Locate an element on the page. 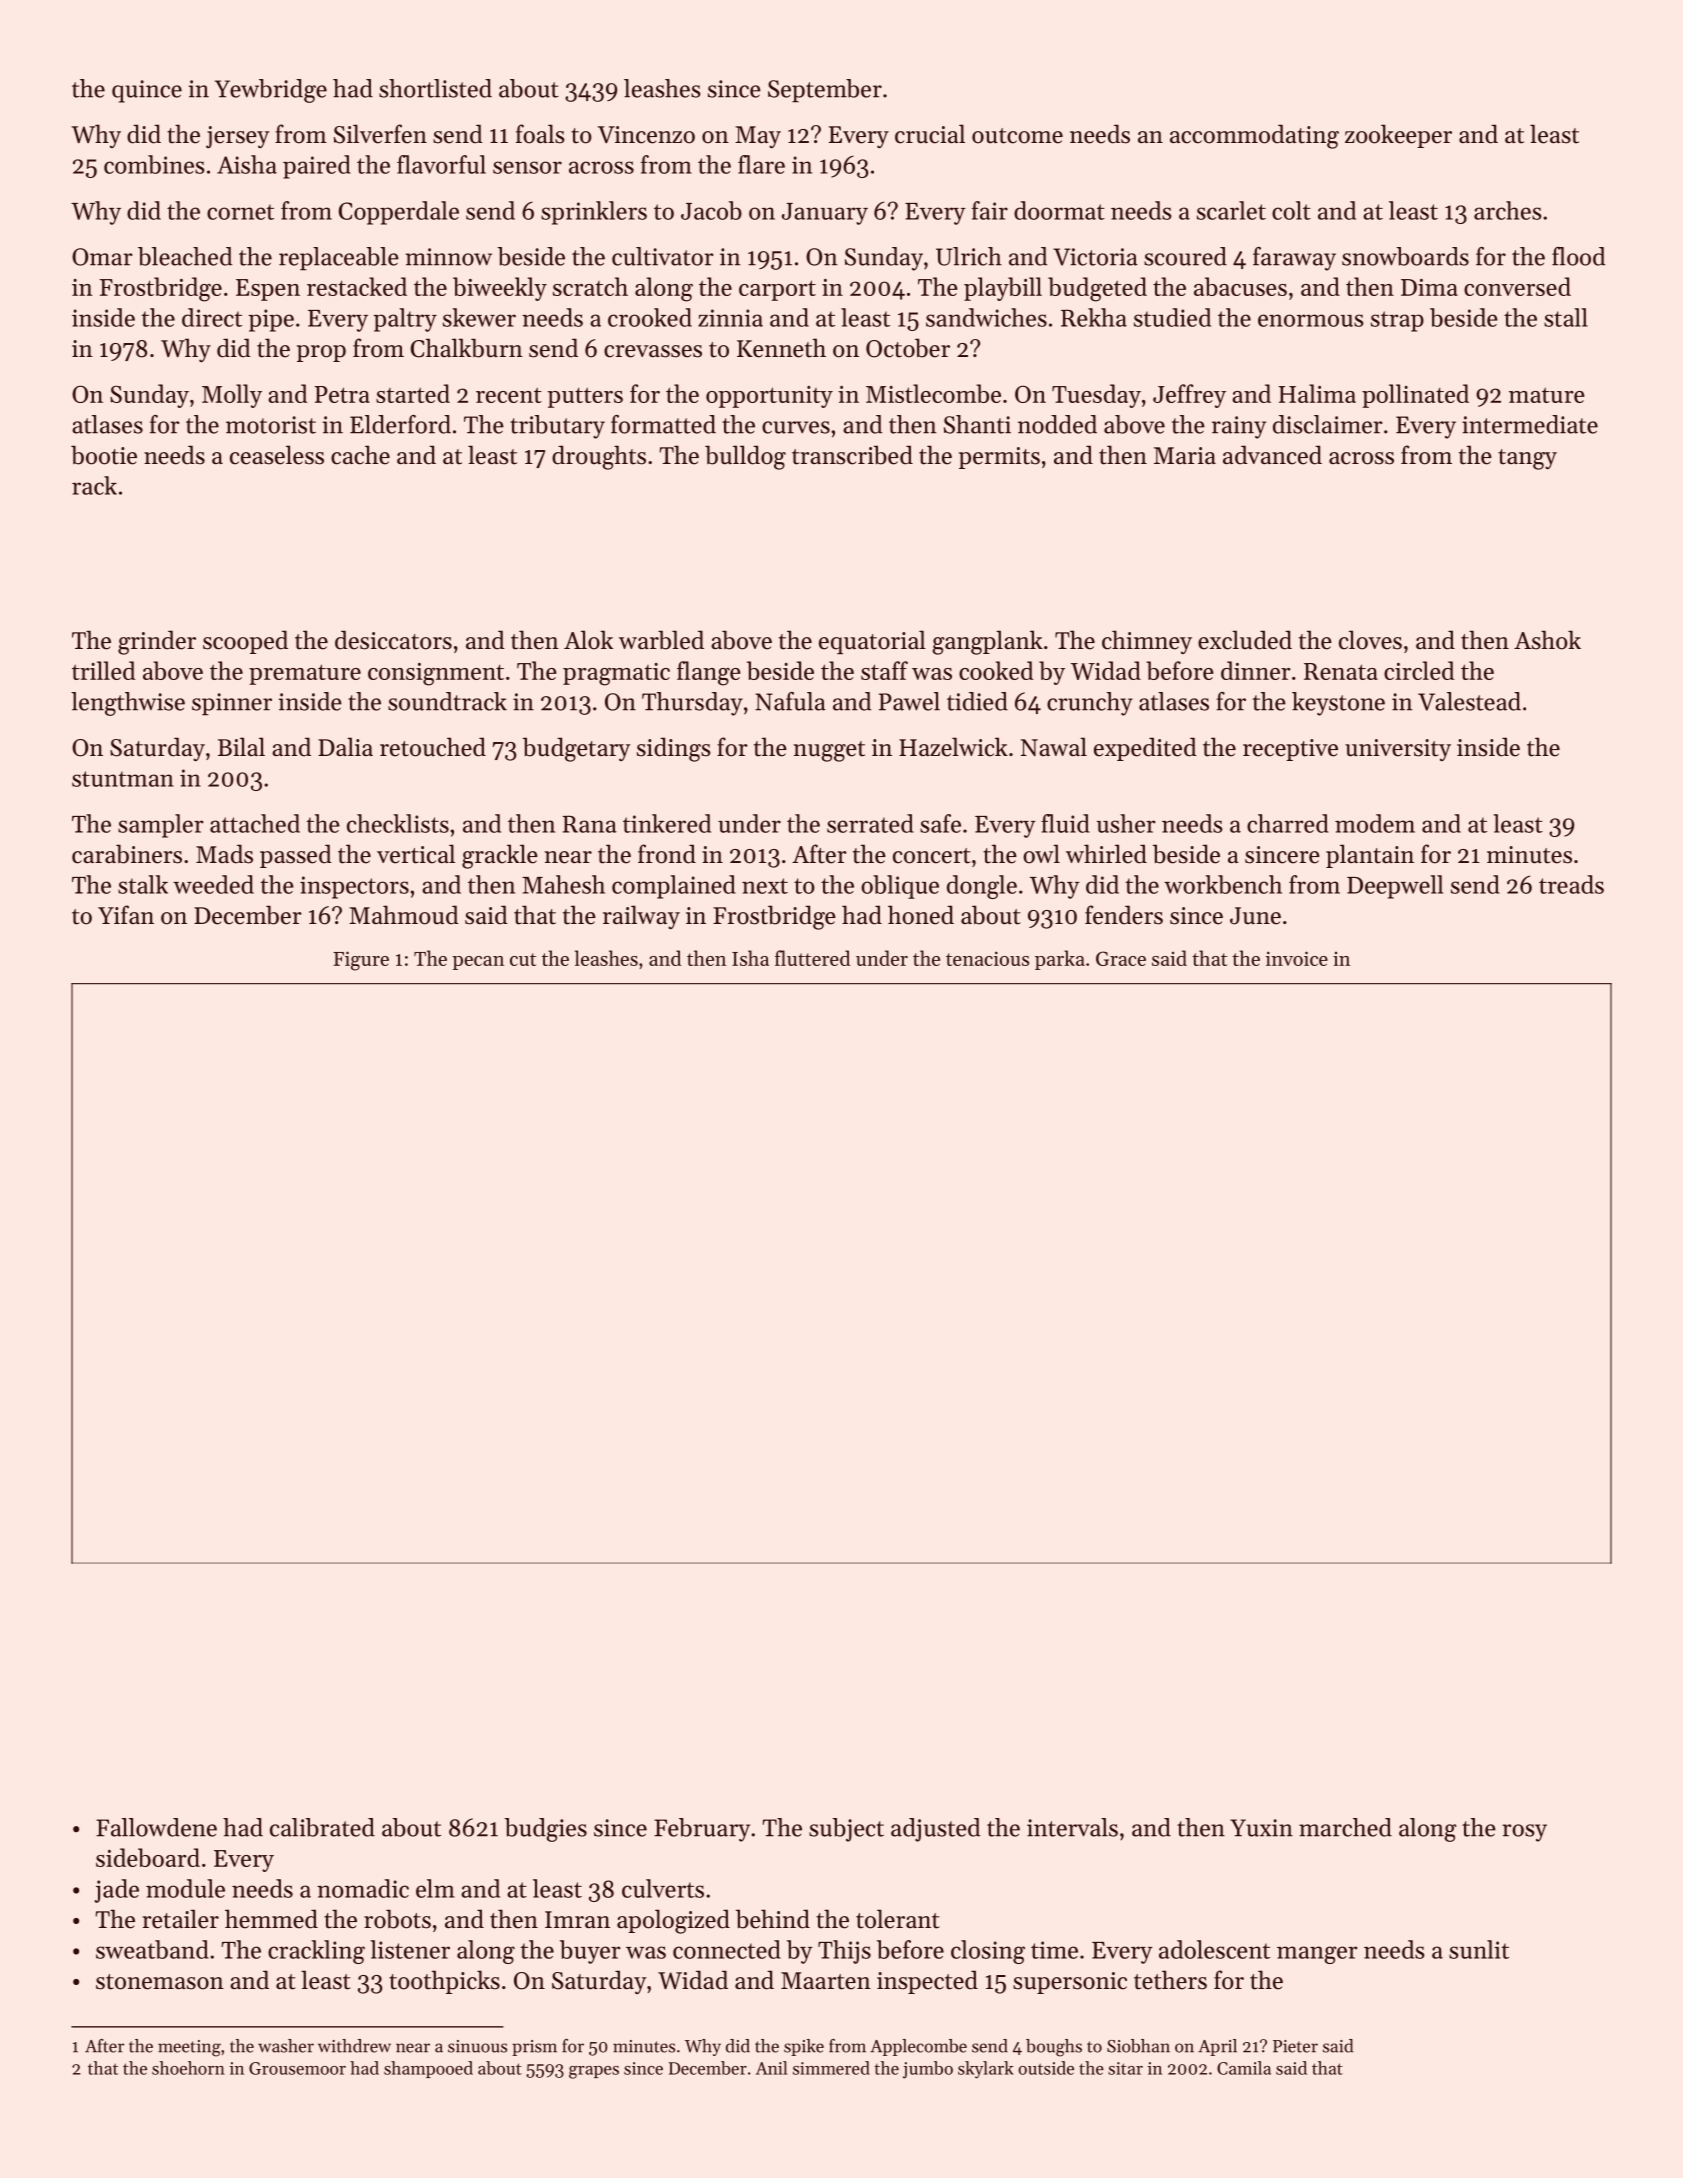 The width and height of the image is (1683, 2178). subject is located at coordinates (846, 1830).
